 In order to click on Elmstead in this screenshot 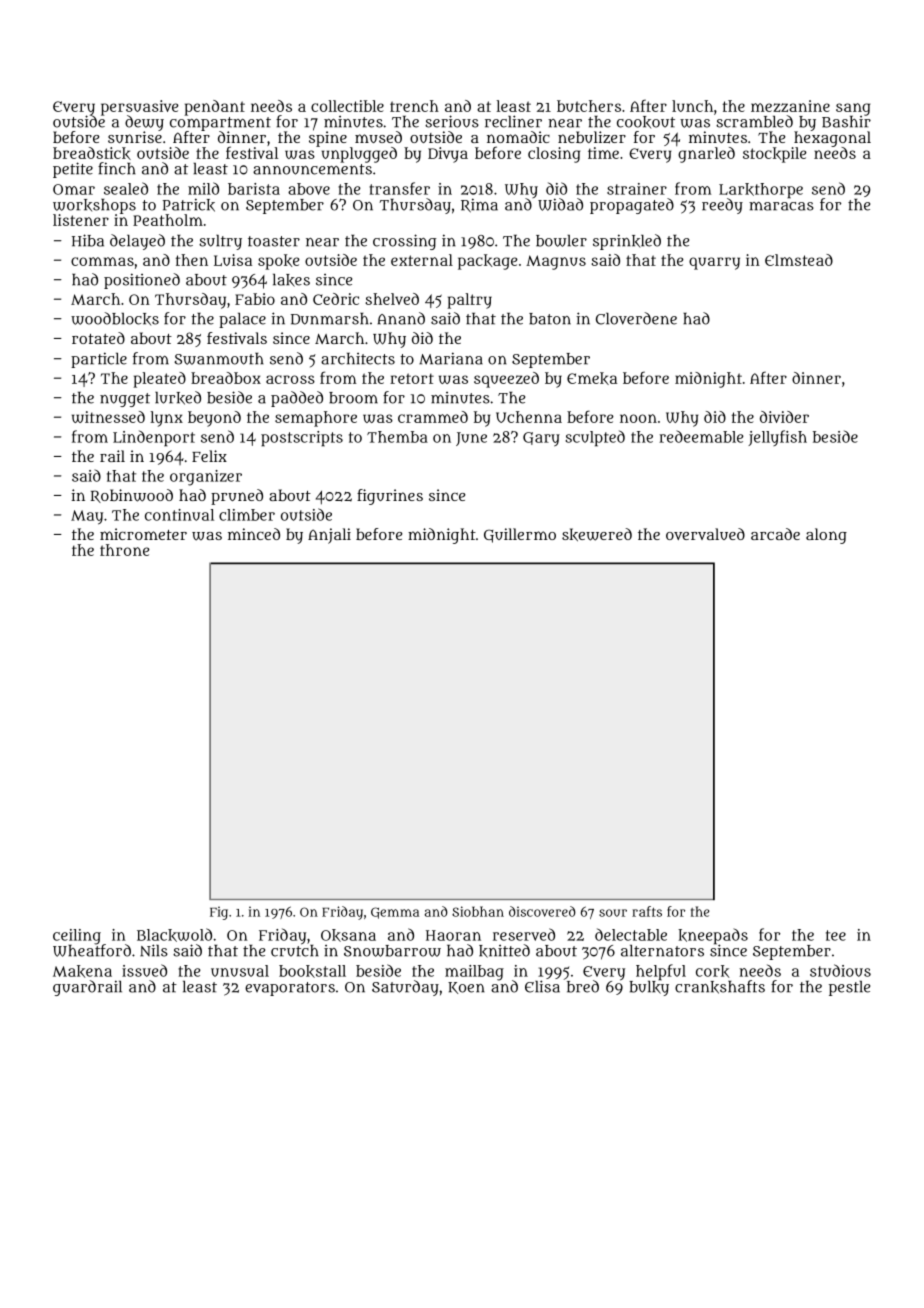, I will do `click(799, 260)`.
